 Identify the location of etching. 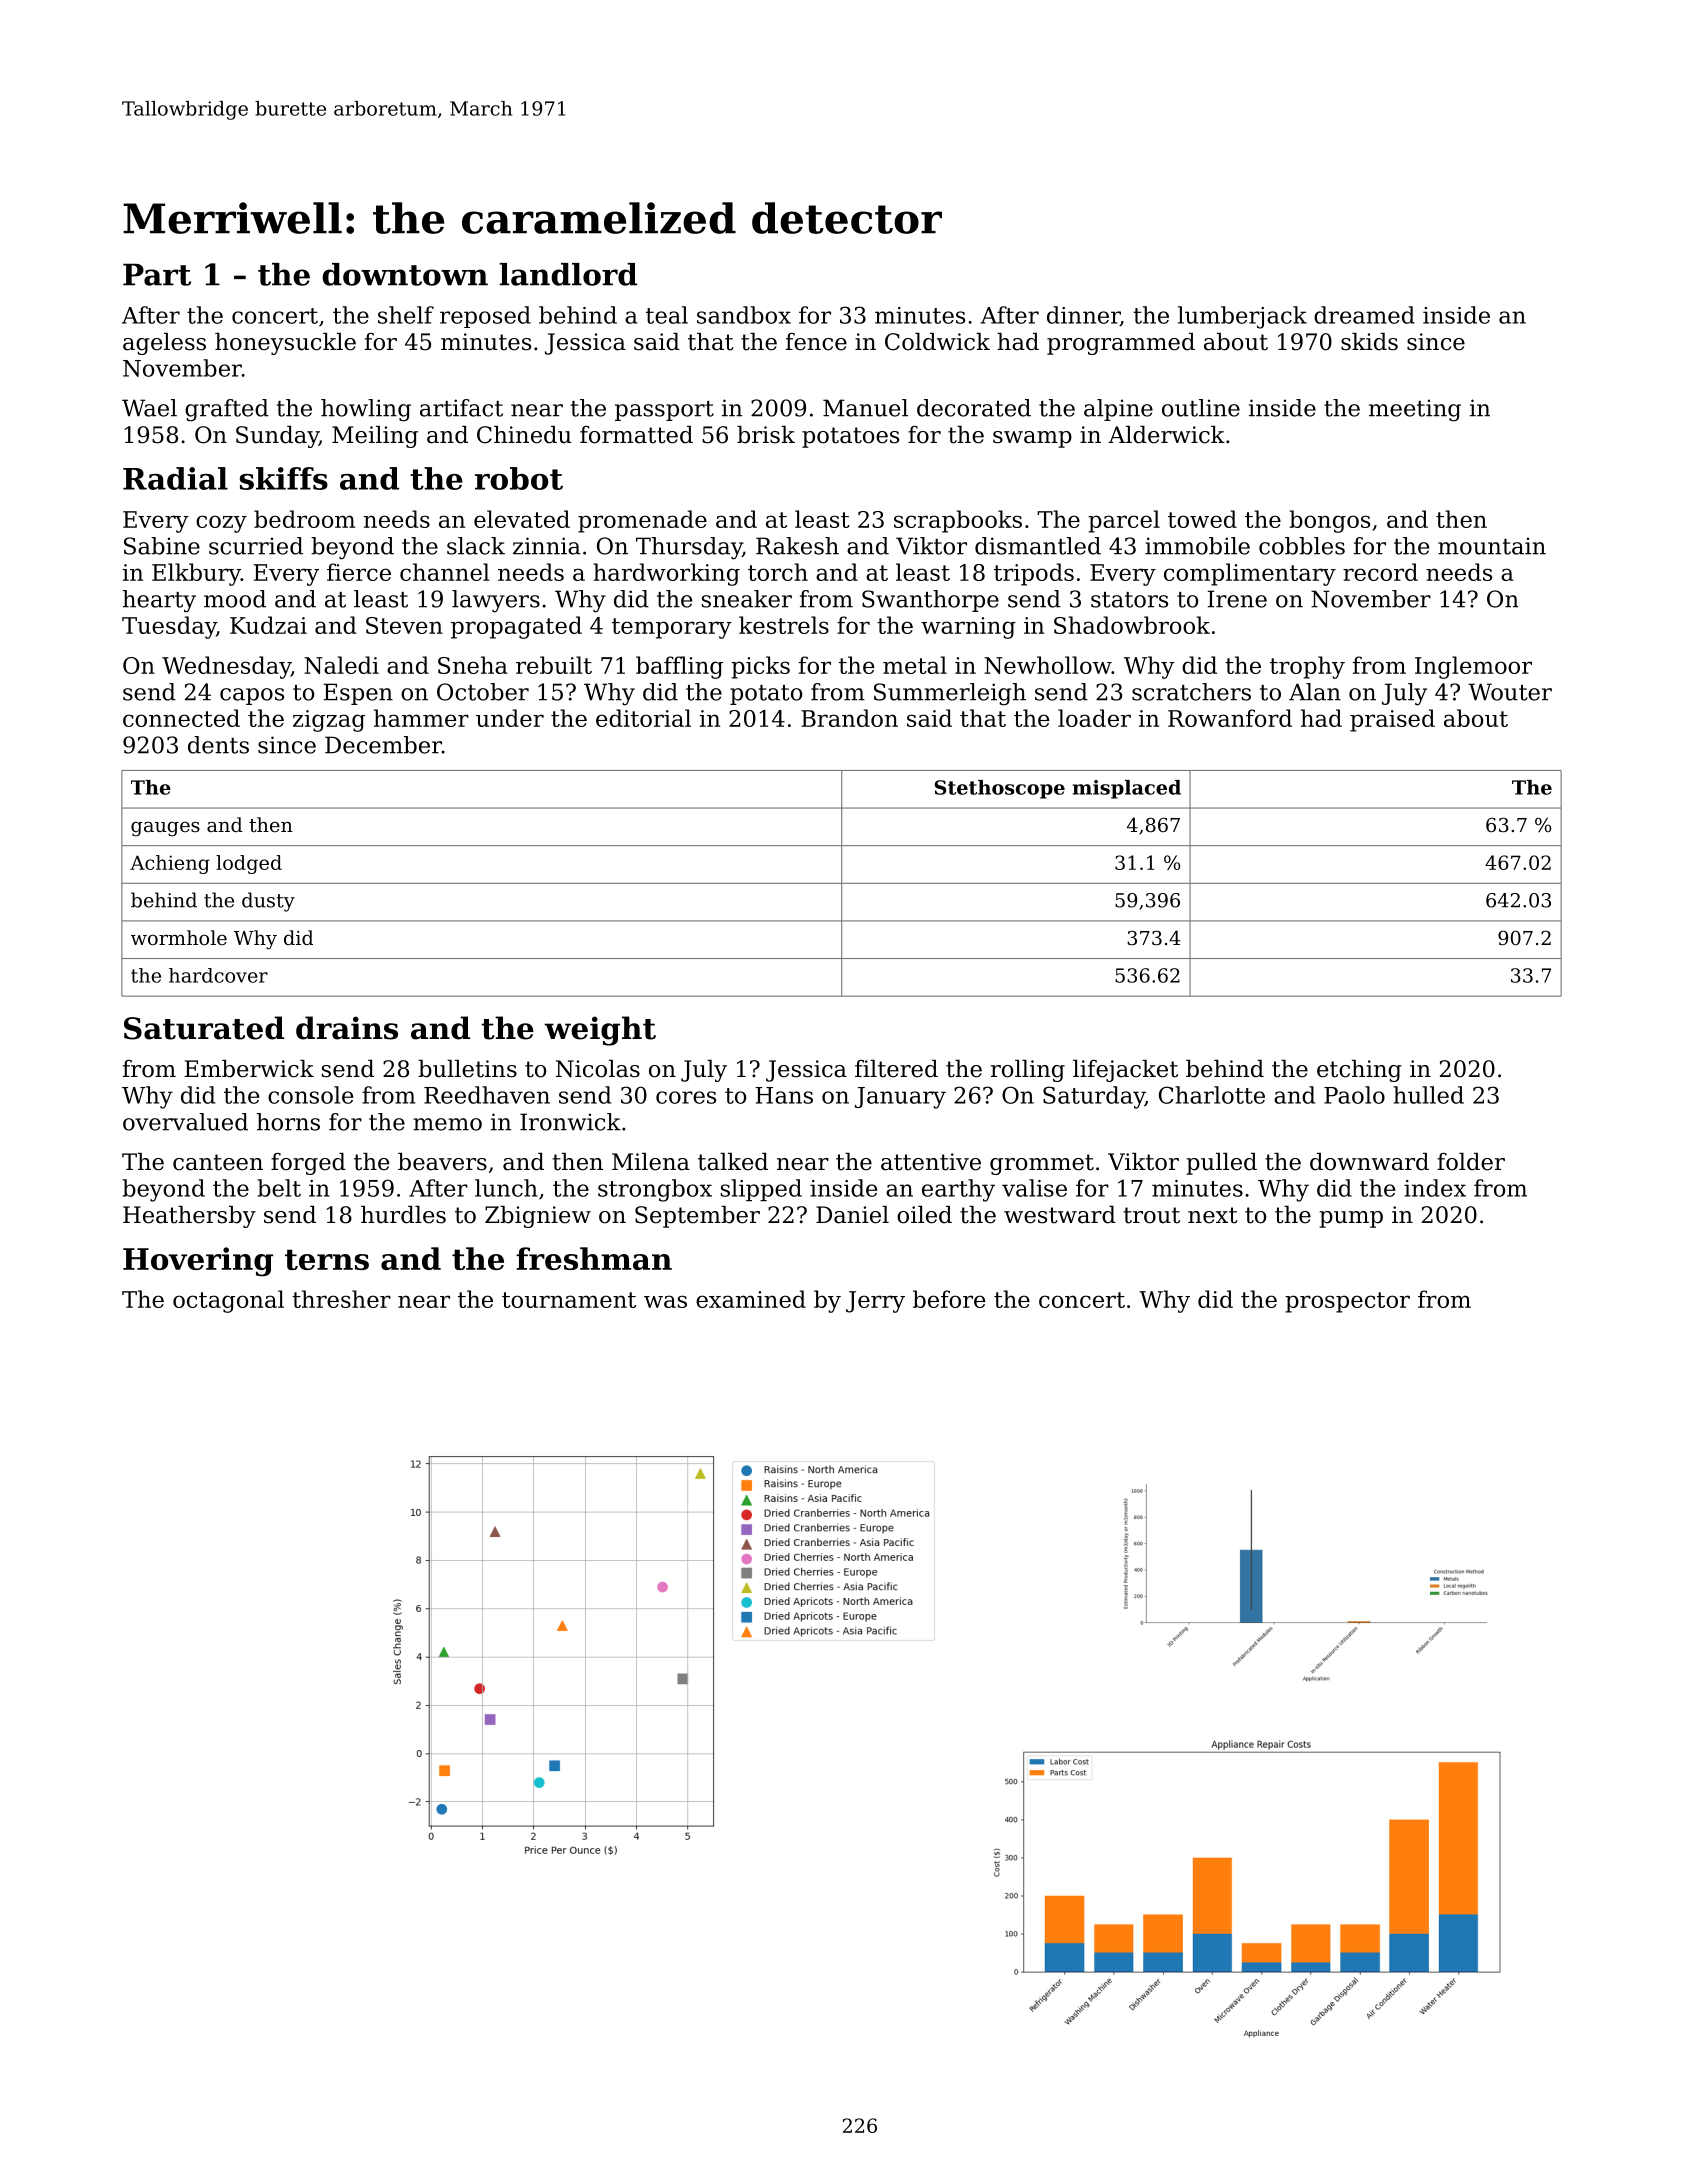
(1359, 1071).
